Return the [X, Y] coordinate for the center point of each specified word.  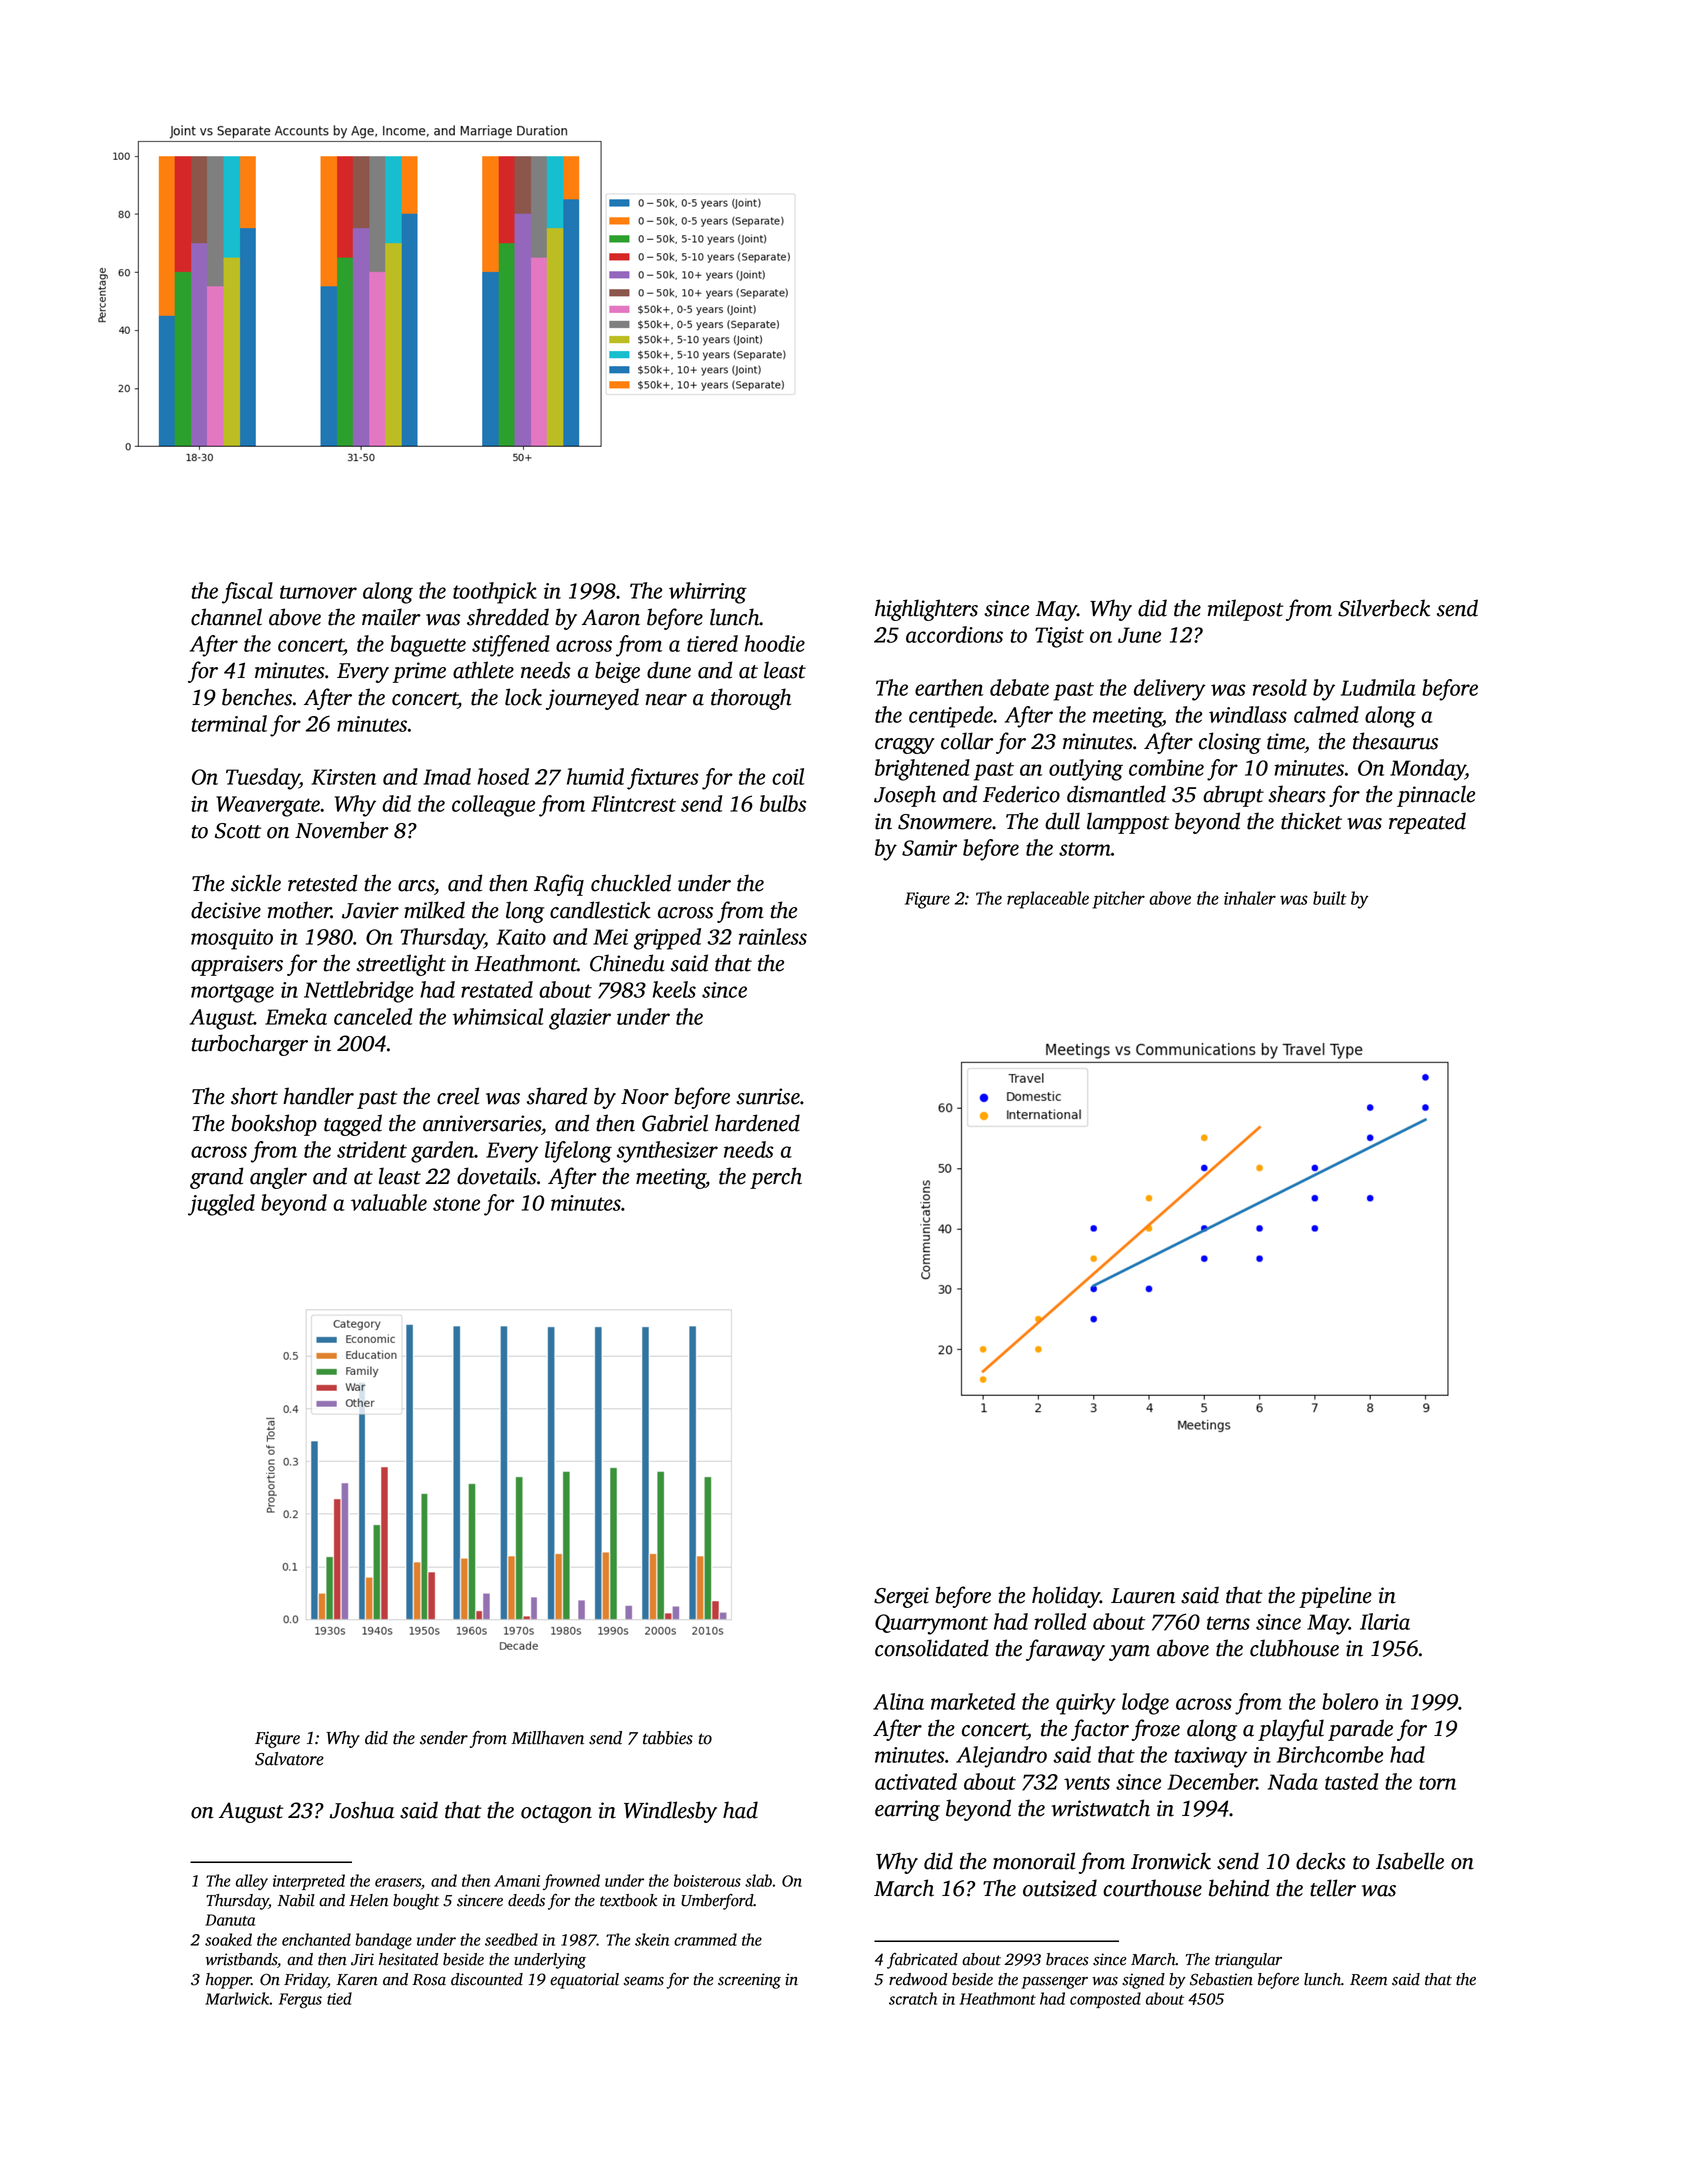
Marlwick [237, 1998]
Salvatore [289, 1759]
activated [916, 1781]
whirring [708, 593]
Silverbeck [1384, 608]
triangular [1248, 1961]
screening [749, 1981]
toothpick [495, 593]
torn [1437, 1783]
